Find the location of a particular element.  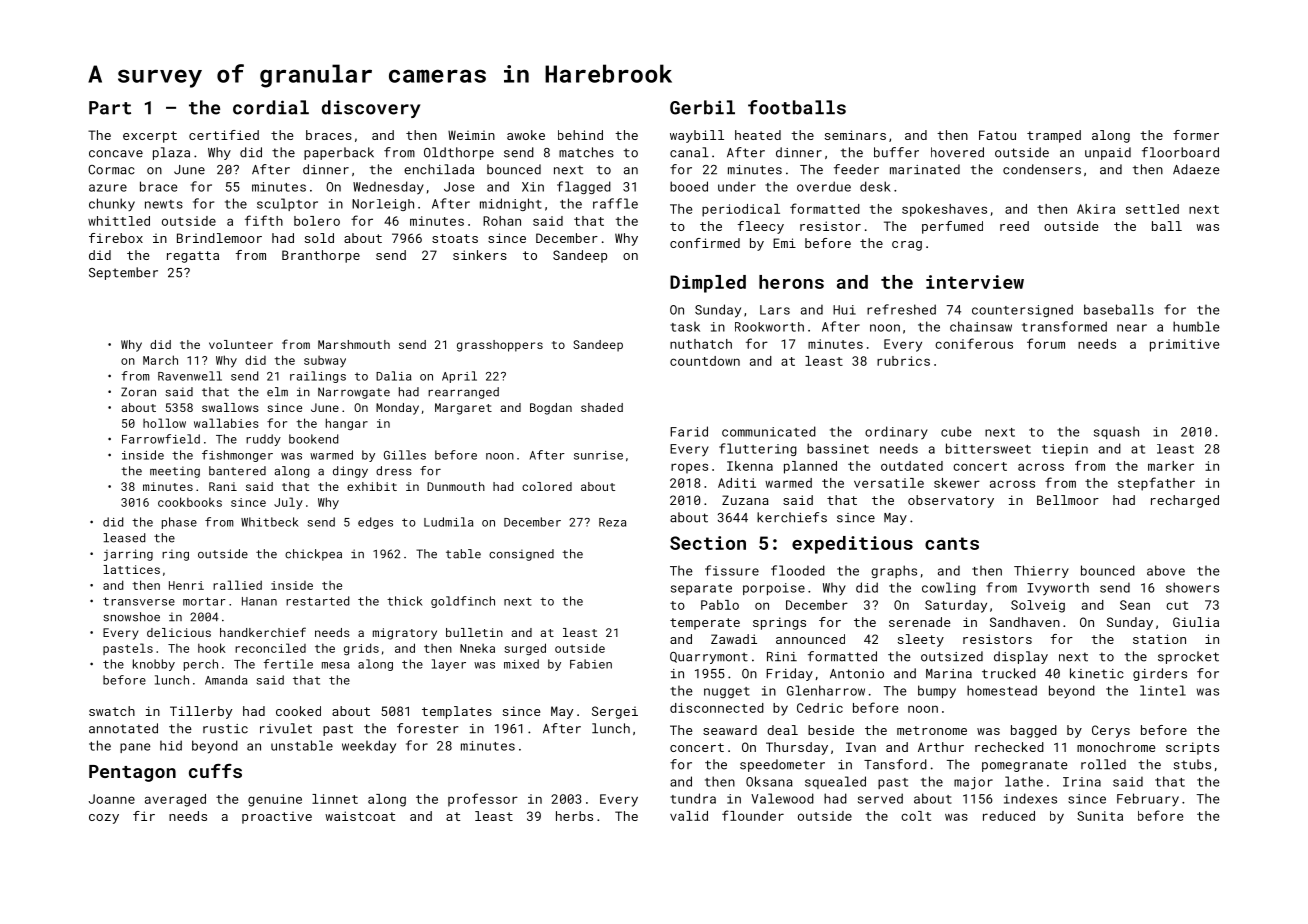

former is located at coordinates (1196, 135).
